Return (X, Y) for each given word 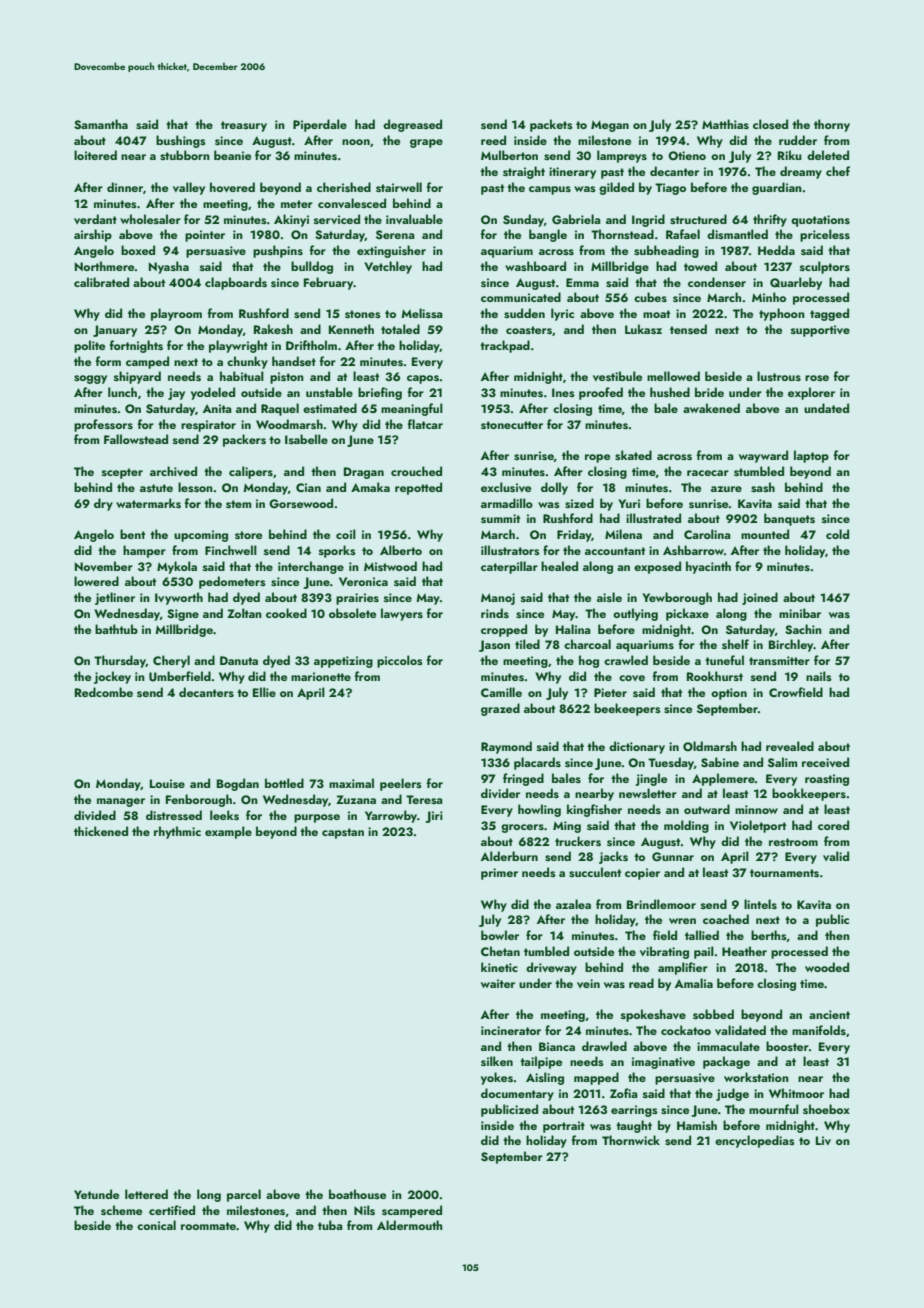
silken (497, 1061)
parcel (244, 1195)
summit (500, 518)
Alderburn (509, 856)
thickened (101, 831)
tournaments (784, 873)
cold (837, 534)
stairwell (399, 187)
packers (244, 440)
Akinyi (291, 220)
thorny (832, 125)
